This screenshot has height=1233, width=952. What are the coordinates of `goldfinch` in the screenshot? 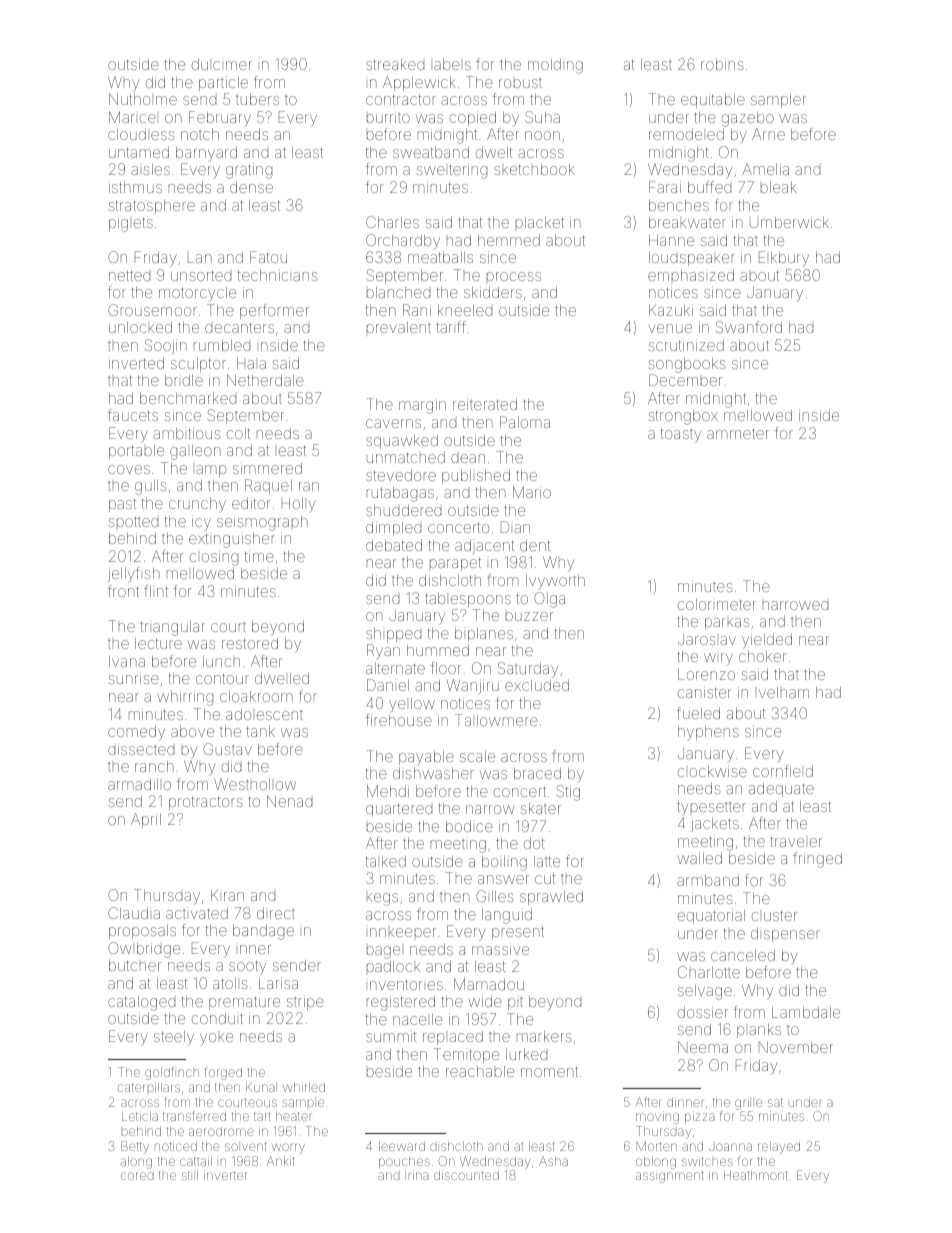 It's located at (172, 1073).
